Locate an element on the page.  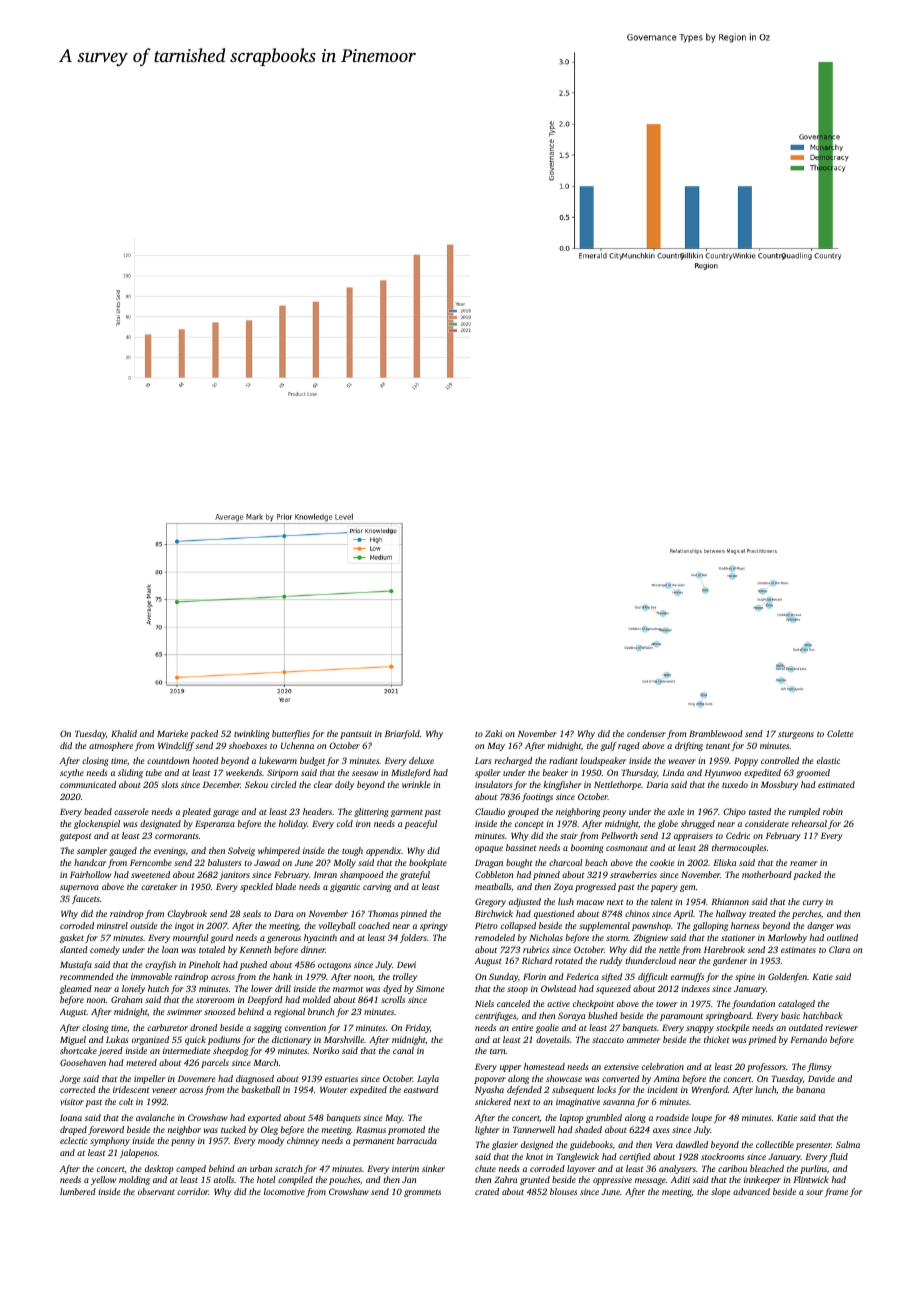
lumbered is located at coordinates (78, 1191).
